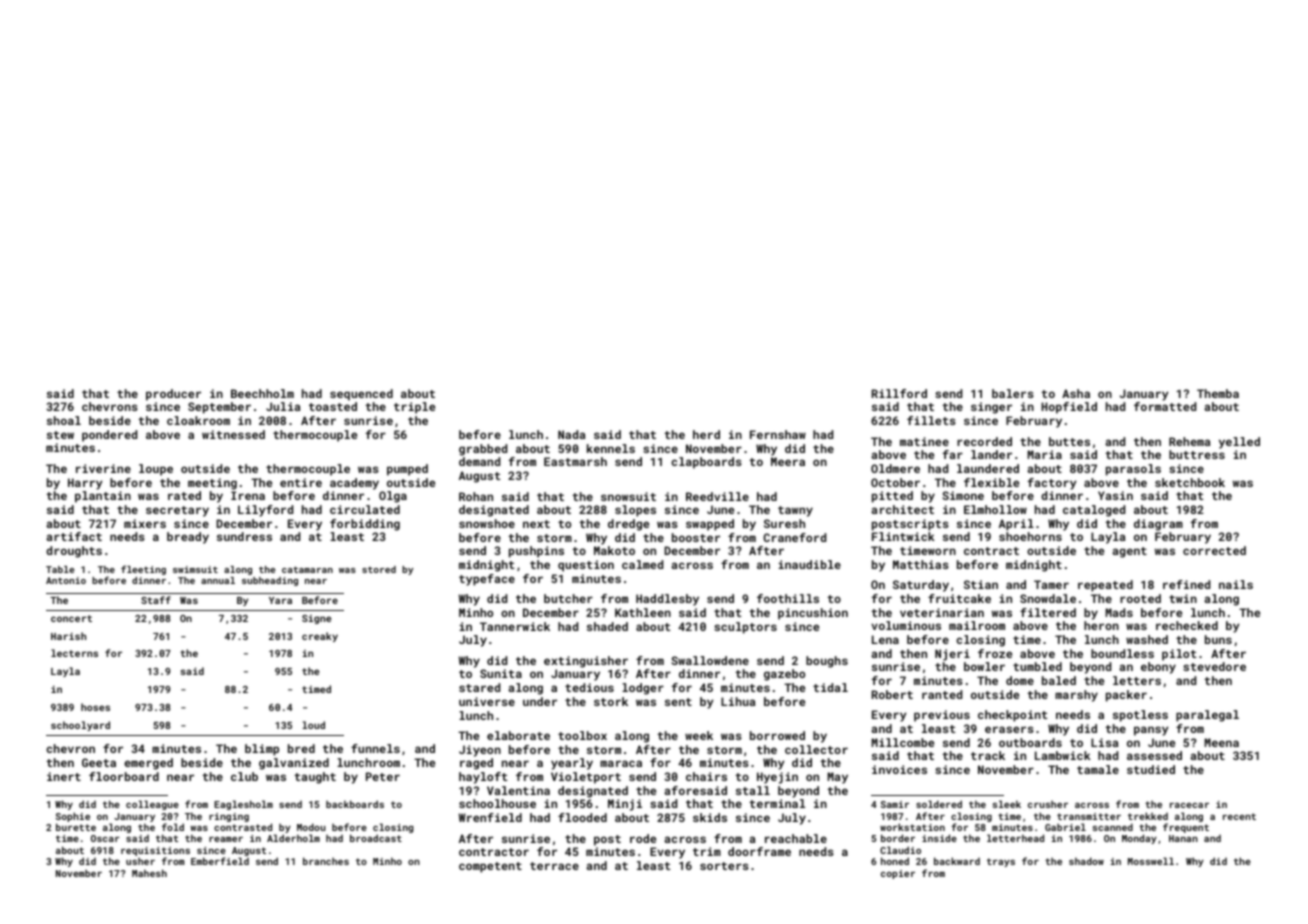 This document has height=924, width=1308. Describe the element at coordinates (1239, 816) in the document. I see `recent` at that location.
